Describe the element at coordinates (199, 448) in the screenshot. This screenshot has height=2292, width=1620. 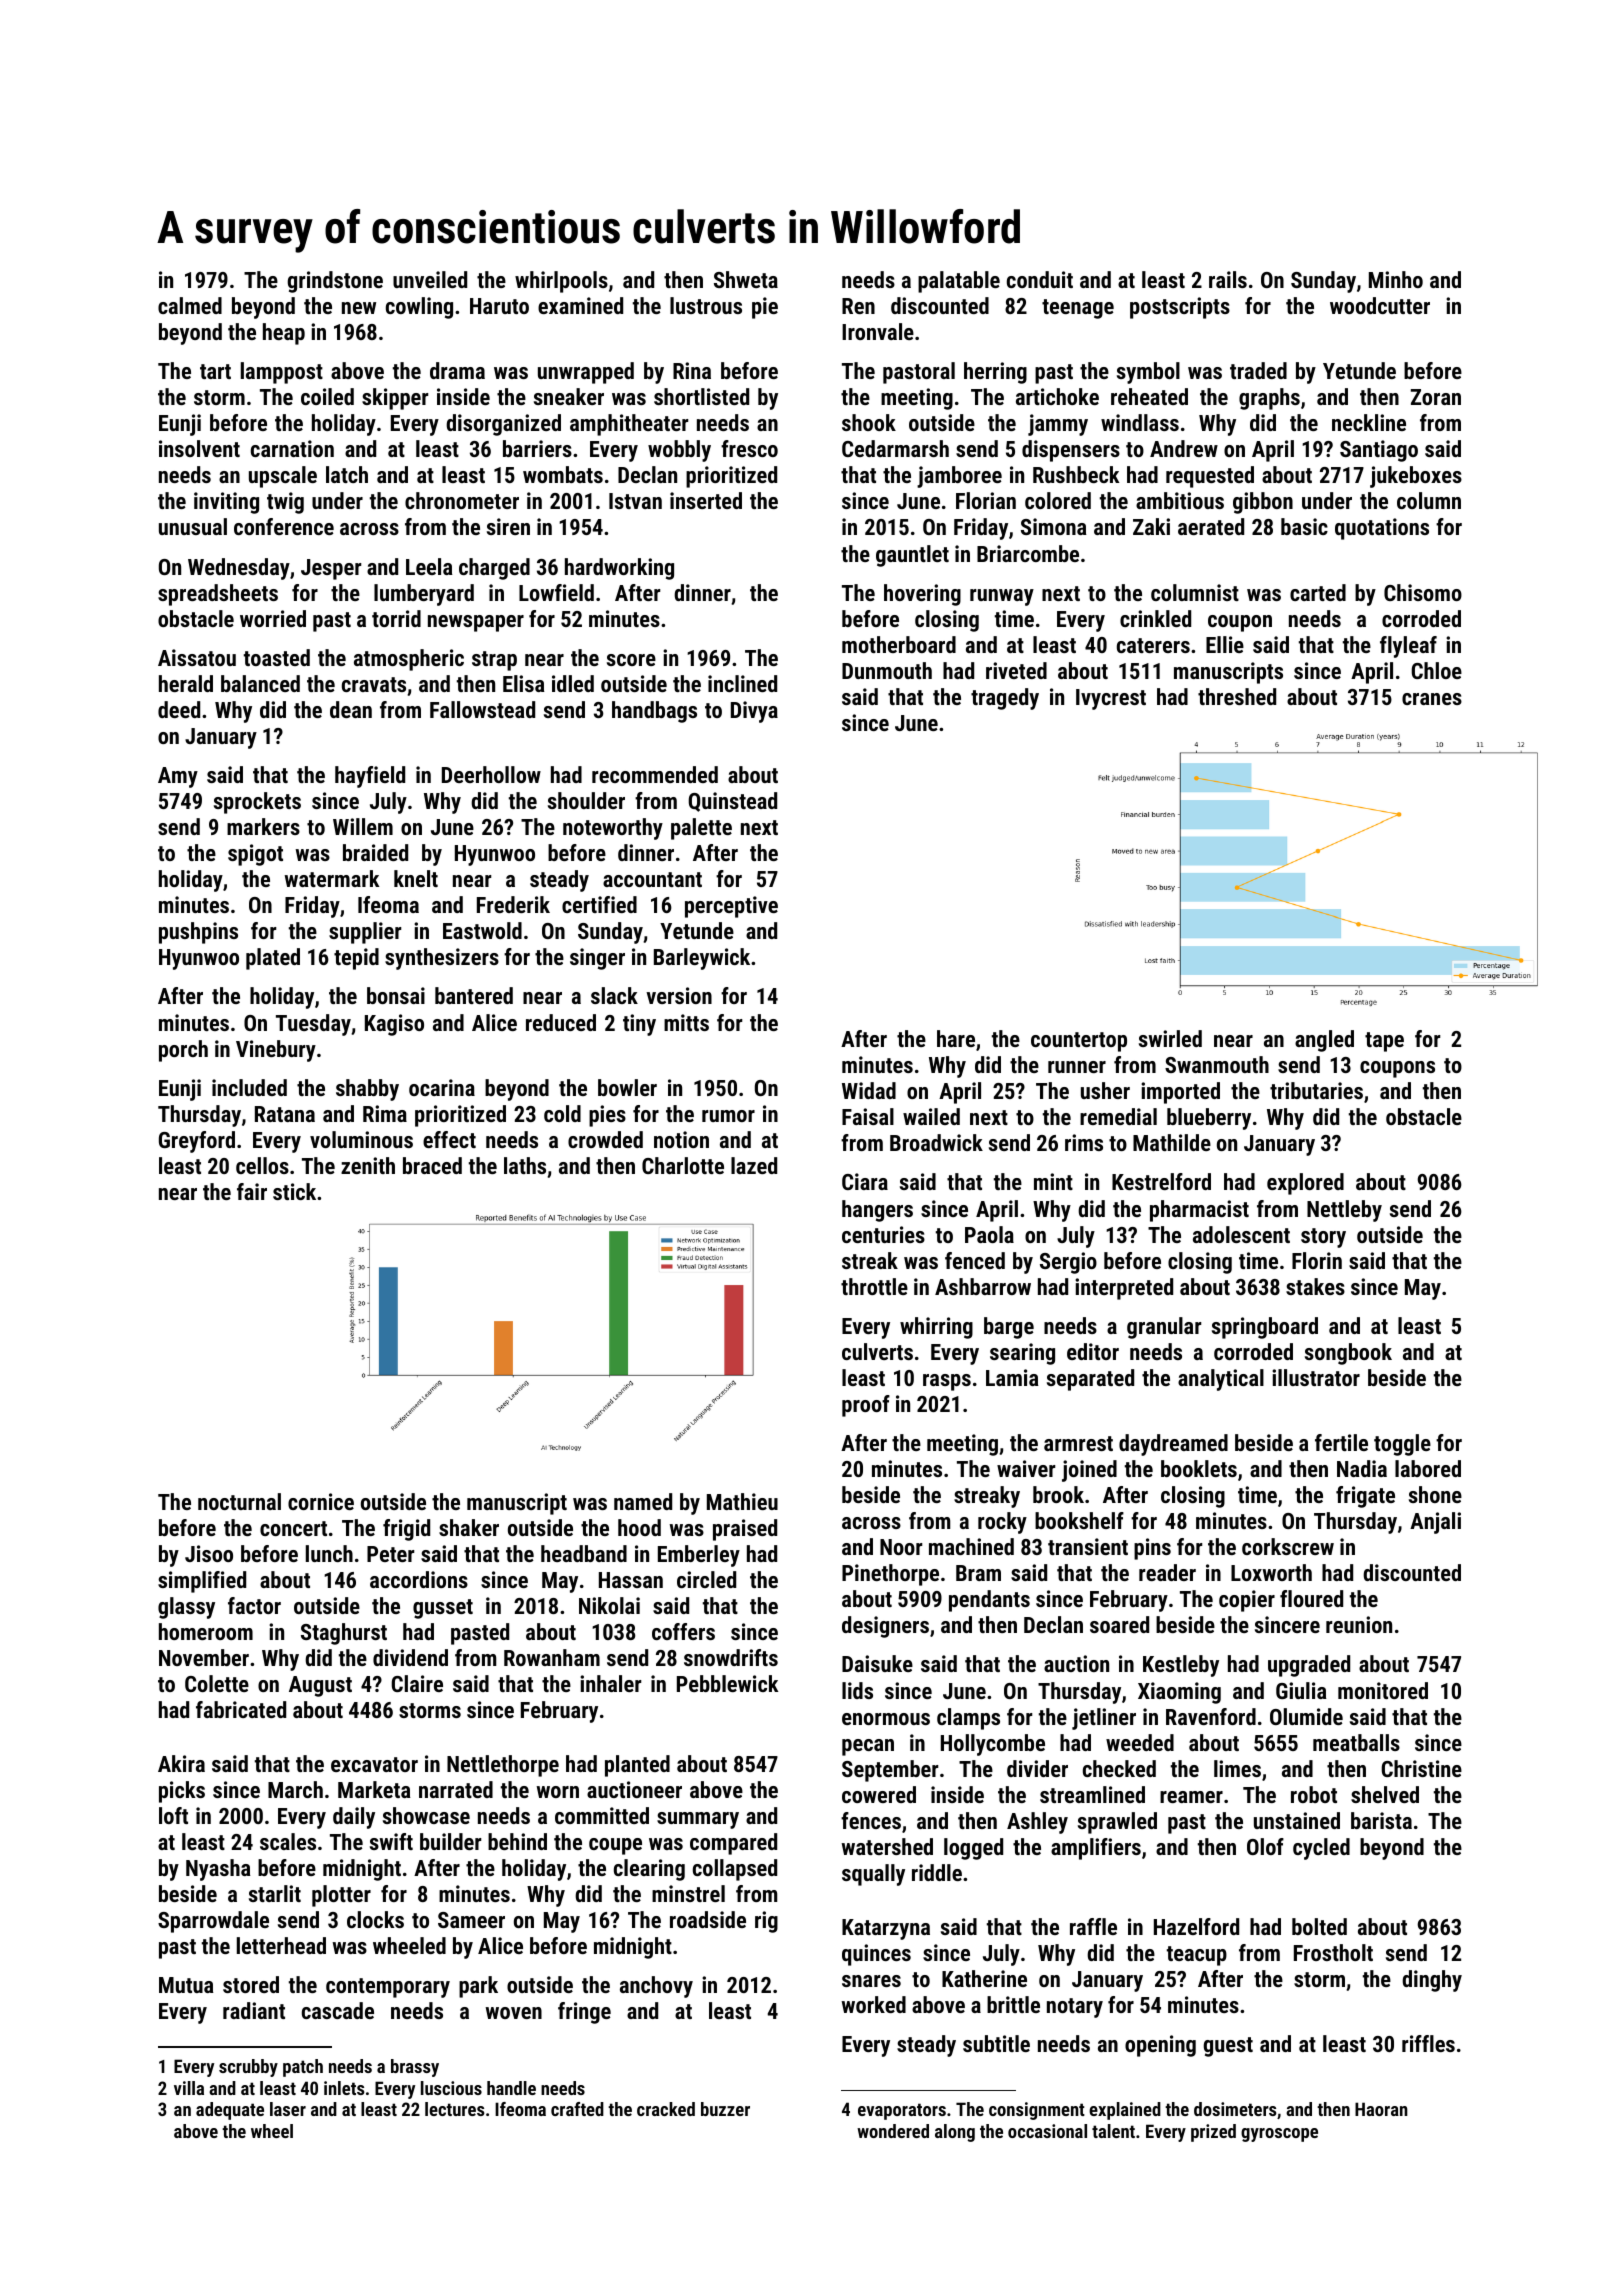
I see `insolvent` at that location.
